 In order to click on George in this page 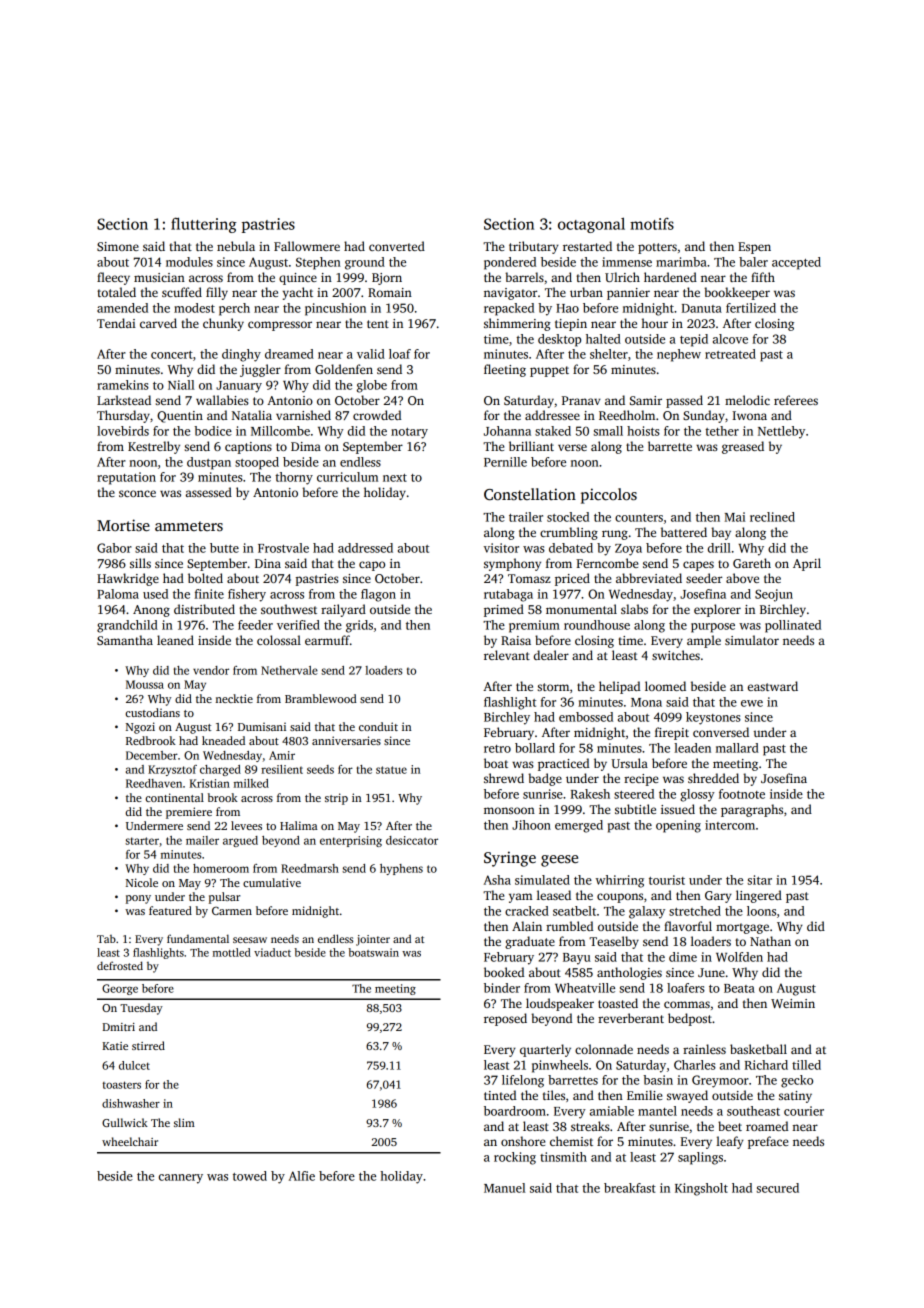, I will do `click(120, 989)`.
